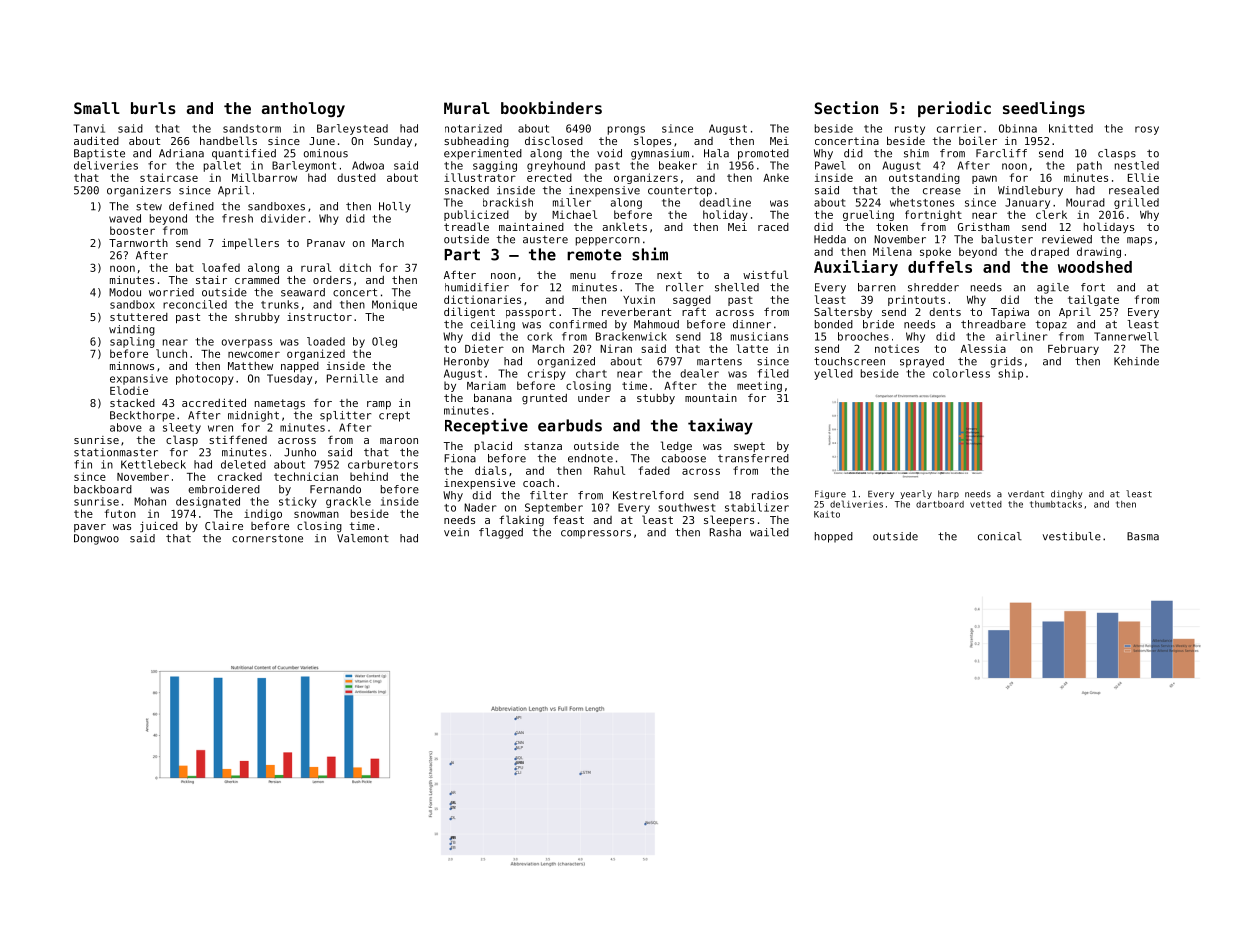 The height and width of the page is (952, 1233). I want to click on Kettlebeck, so click(153, 464).
